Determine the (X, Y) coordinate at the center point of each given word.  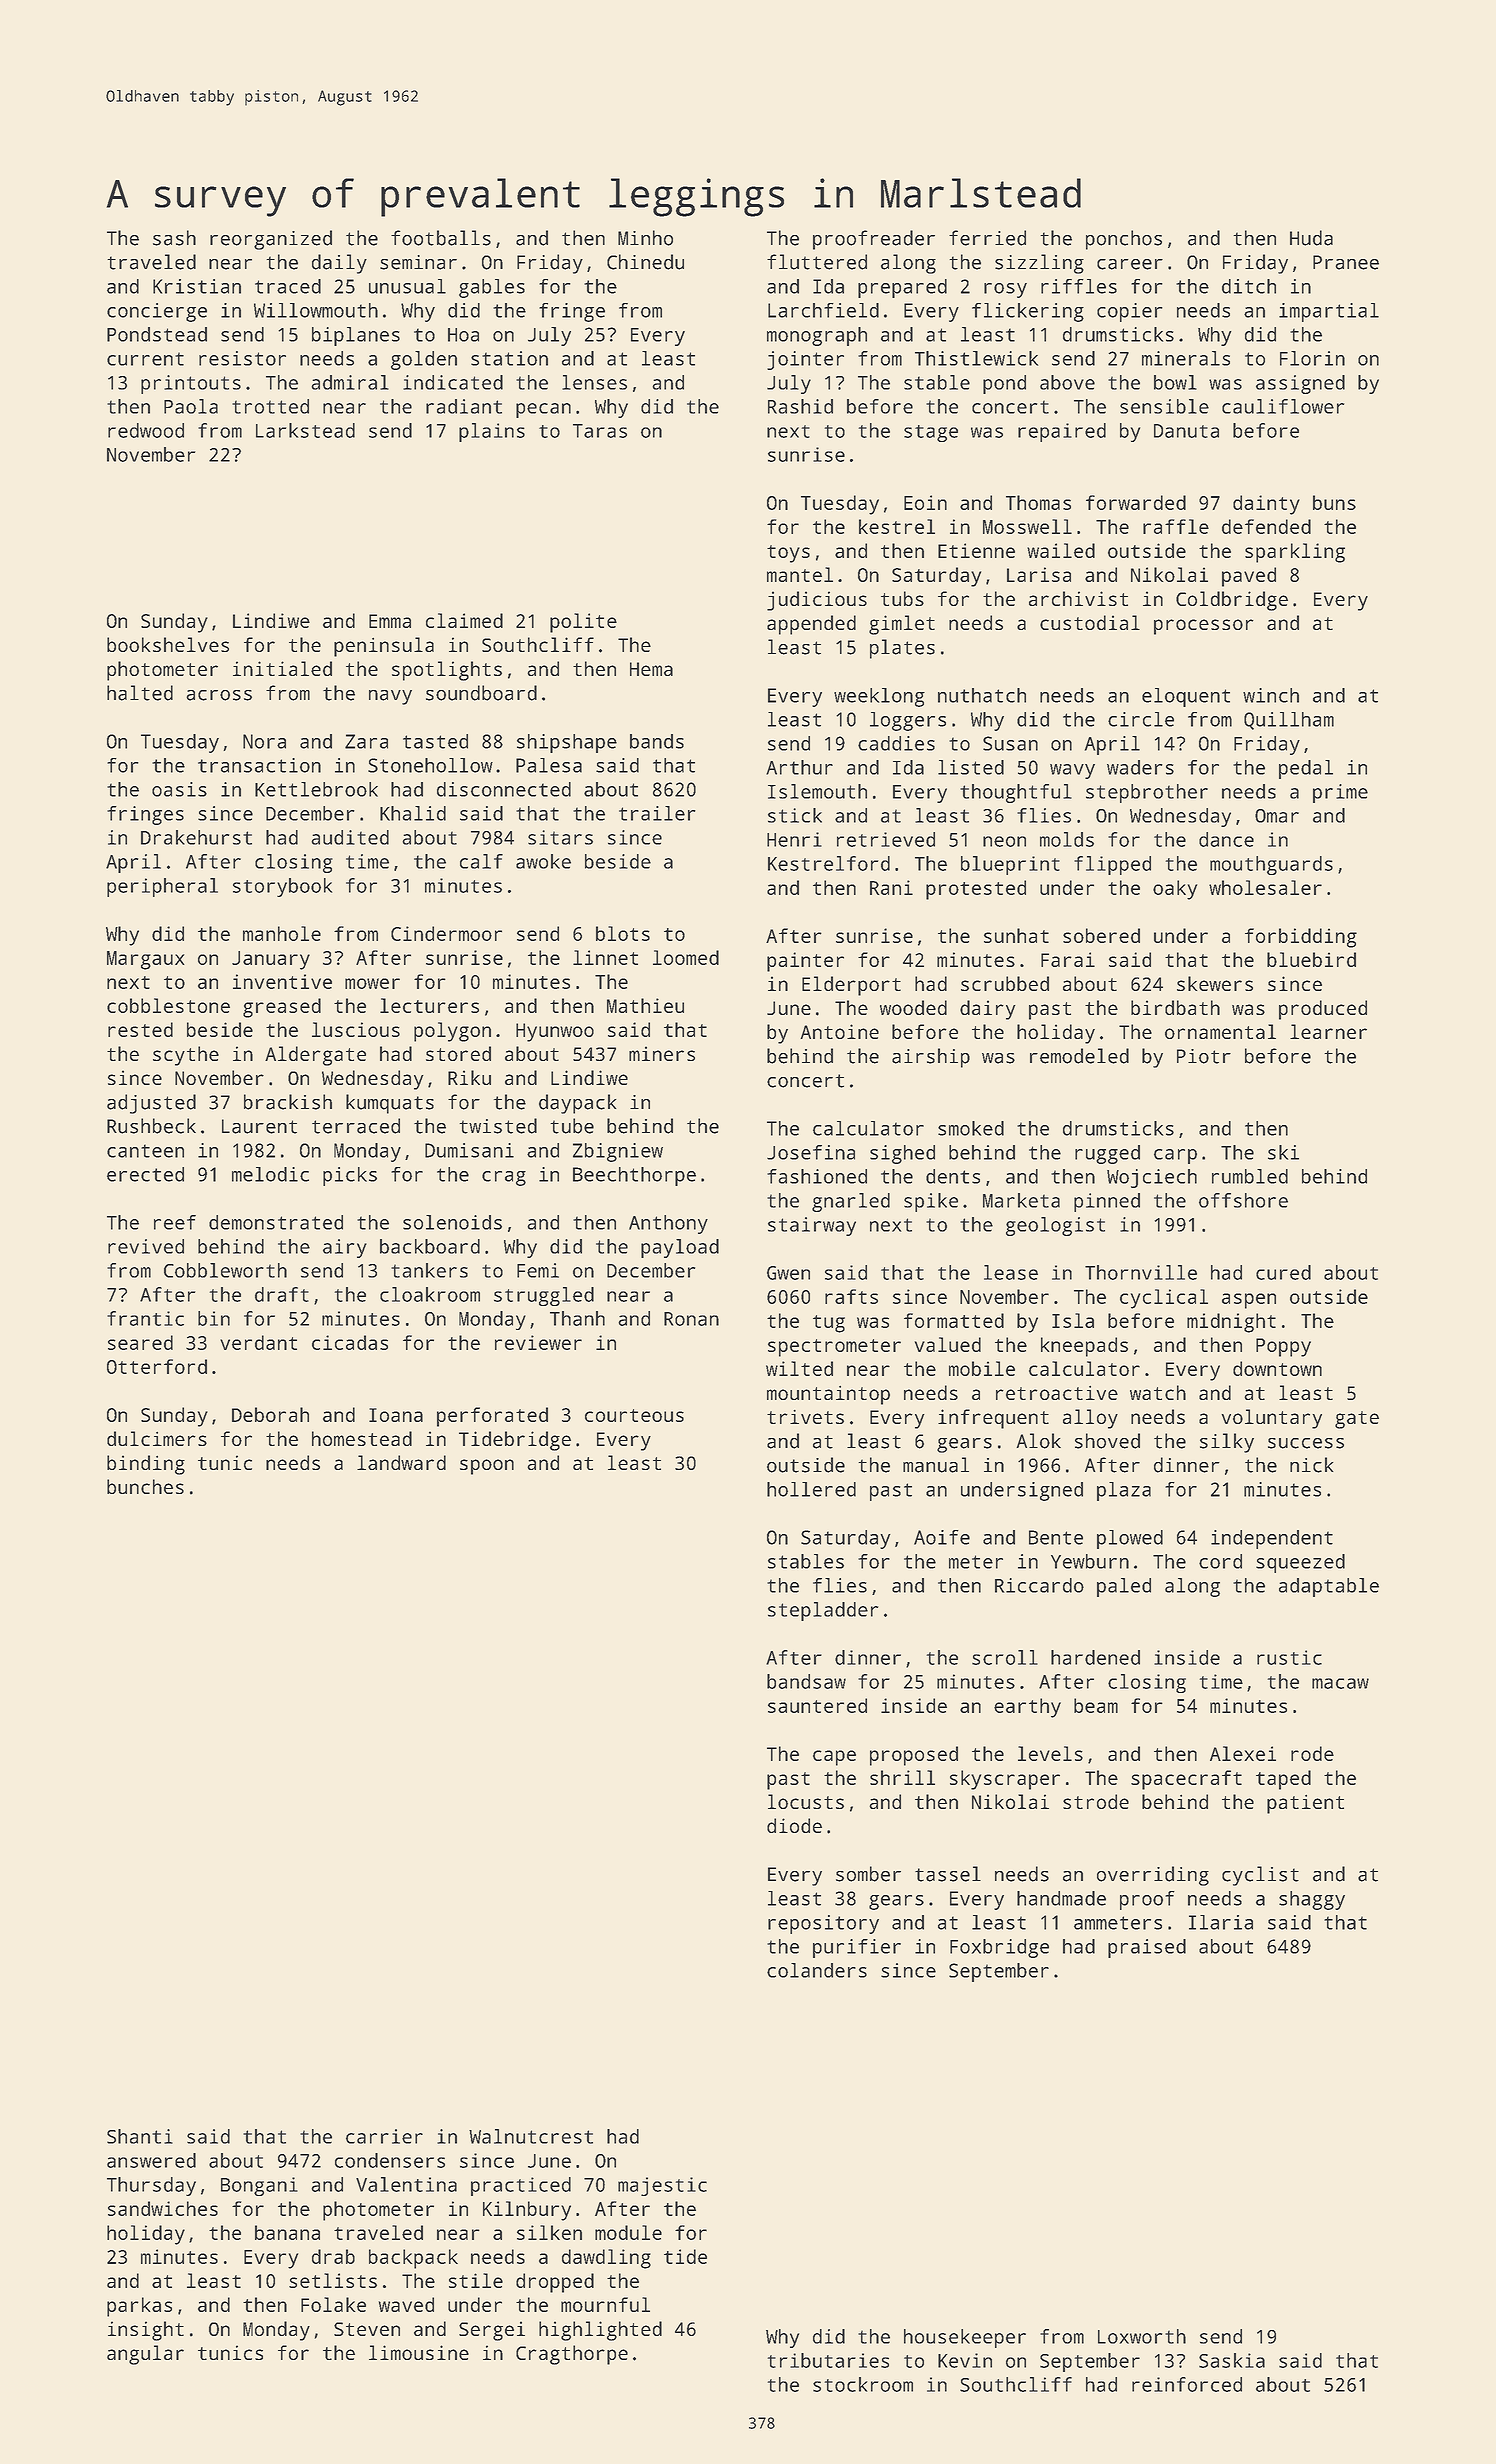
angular (145, 2355)
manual (936, 1465)
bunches (145, 1486)
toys (788, 554)
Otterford (157, 1366)
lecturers (429, 1005)
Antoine (840, 1031)
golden (424, 360)
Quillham (1289, 721)
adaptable (1329, 1587)
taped (1283, 1780)
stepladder (823, 1611)
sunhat (1016, 935)
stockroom (863, 2384)
